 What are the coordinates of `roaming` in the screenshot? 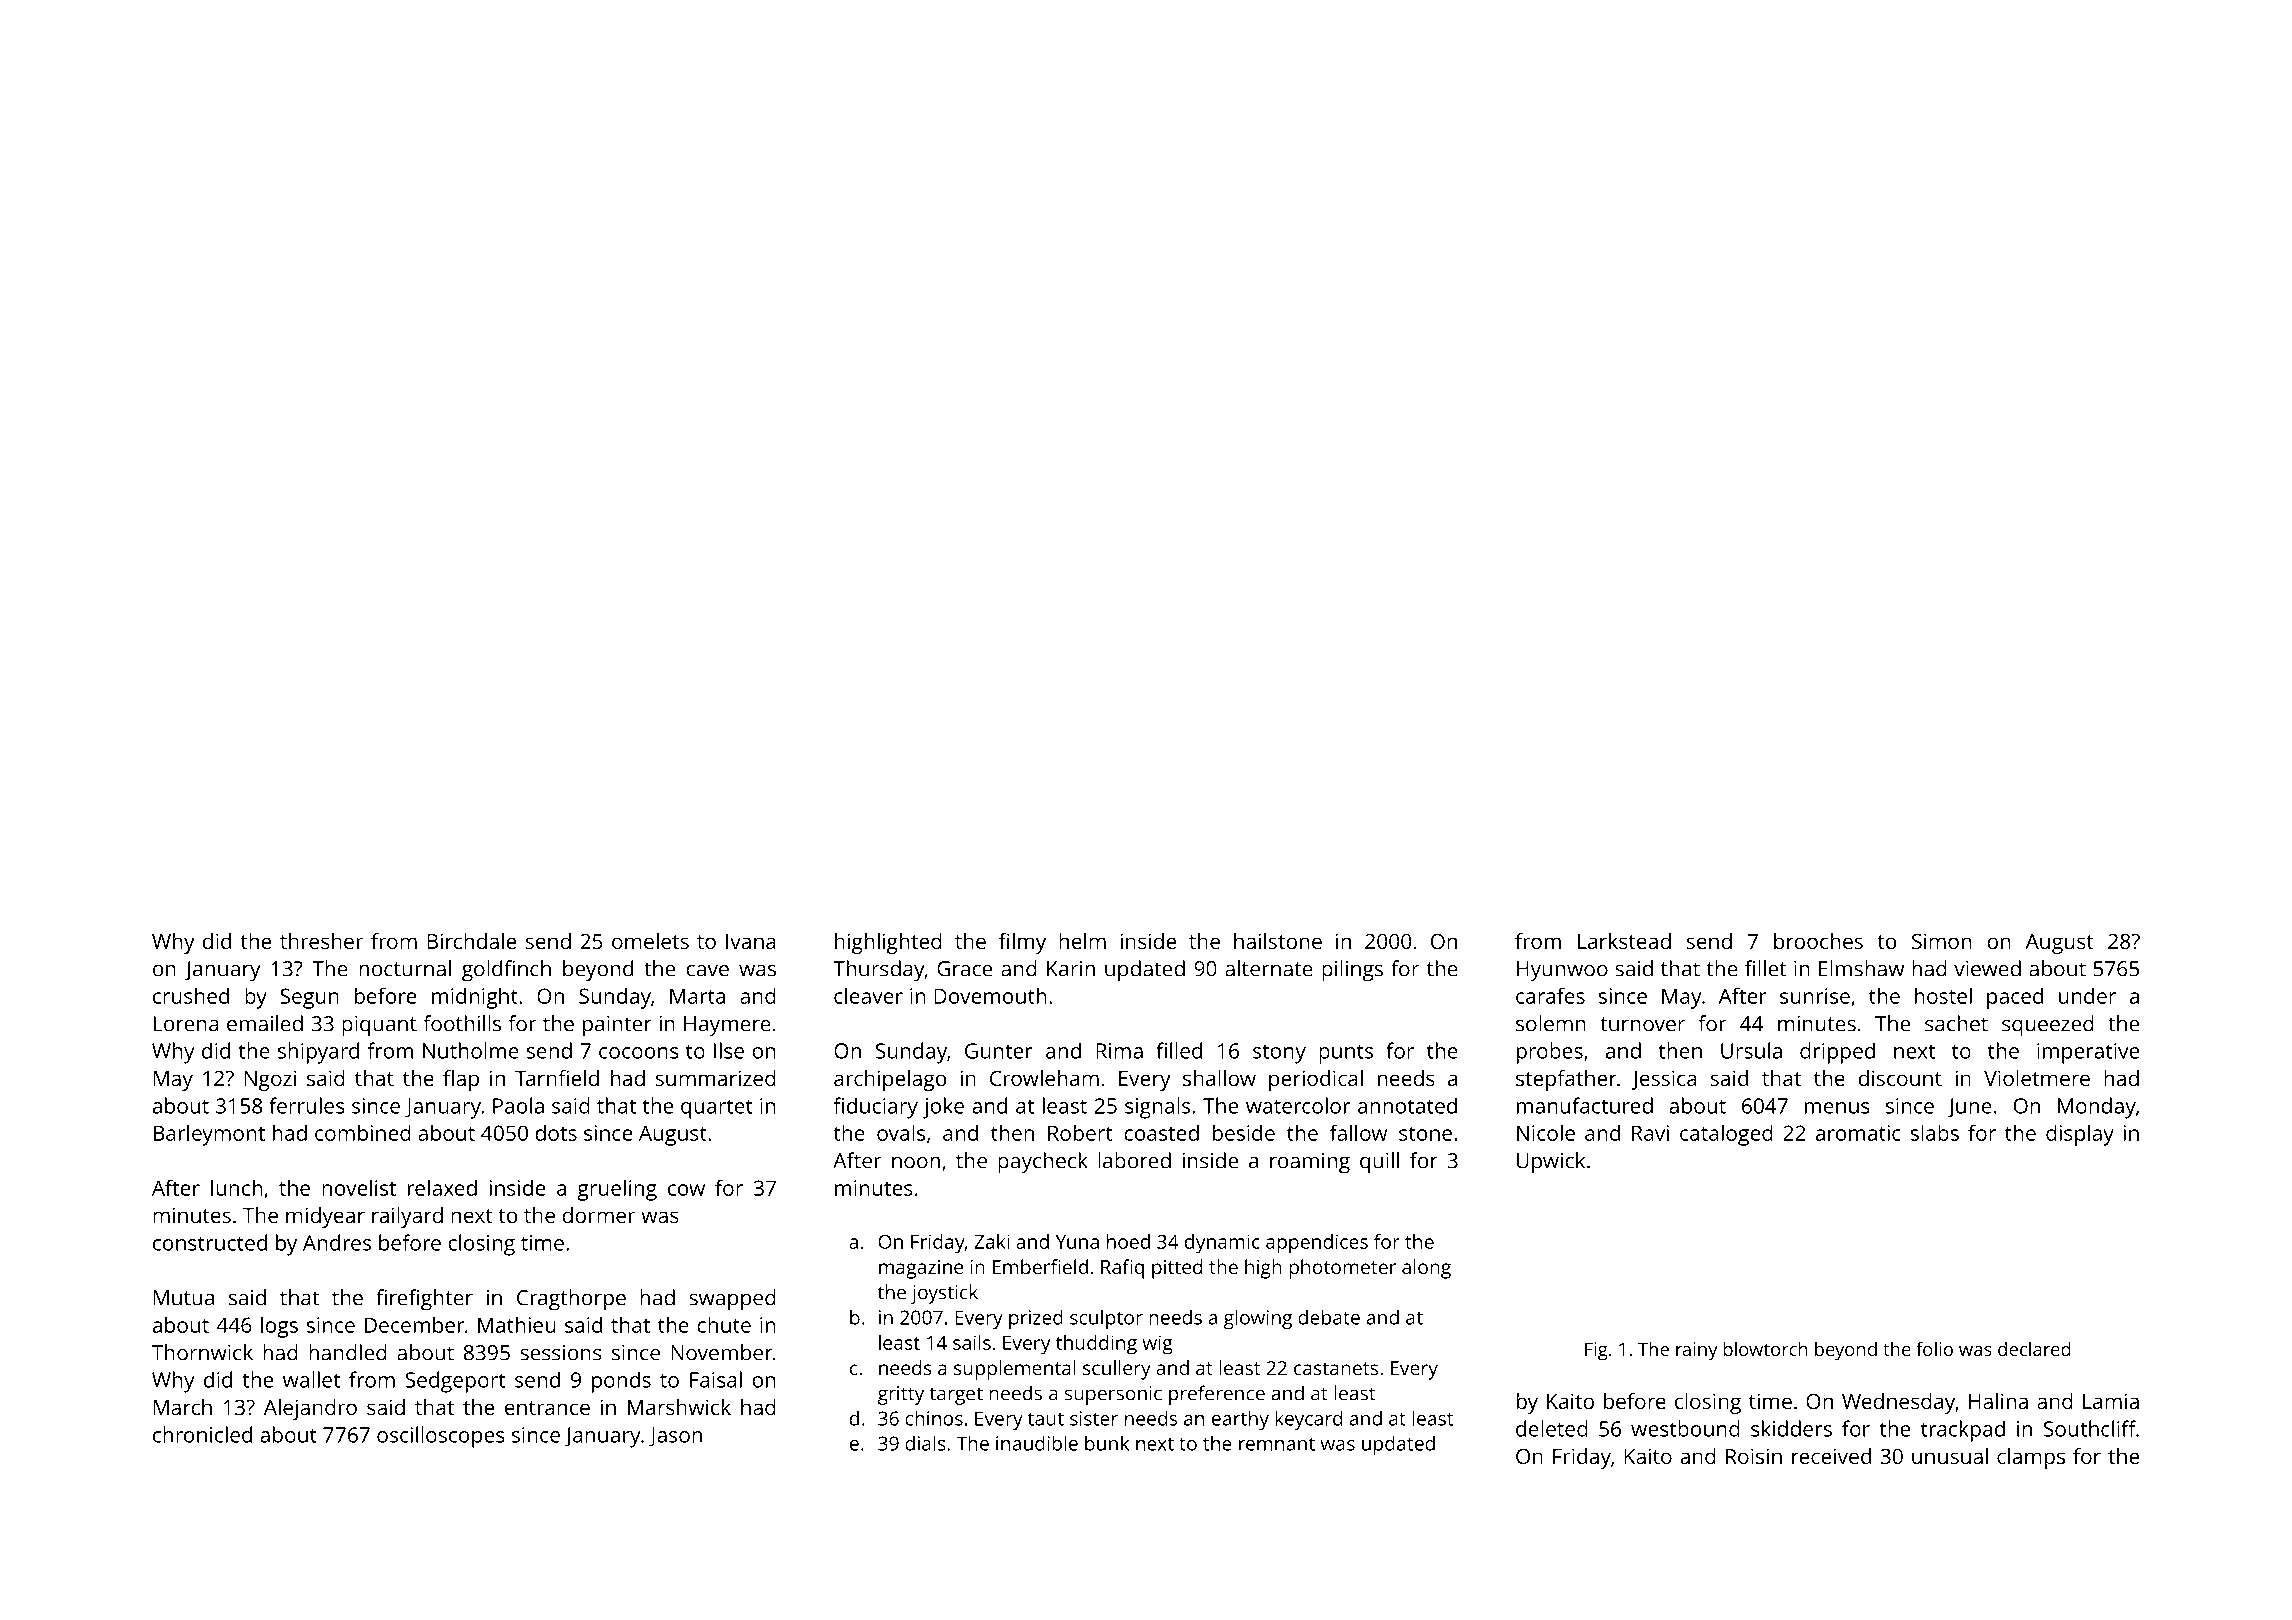 It's located at (1310, 1163).
